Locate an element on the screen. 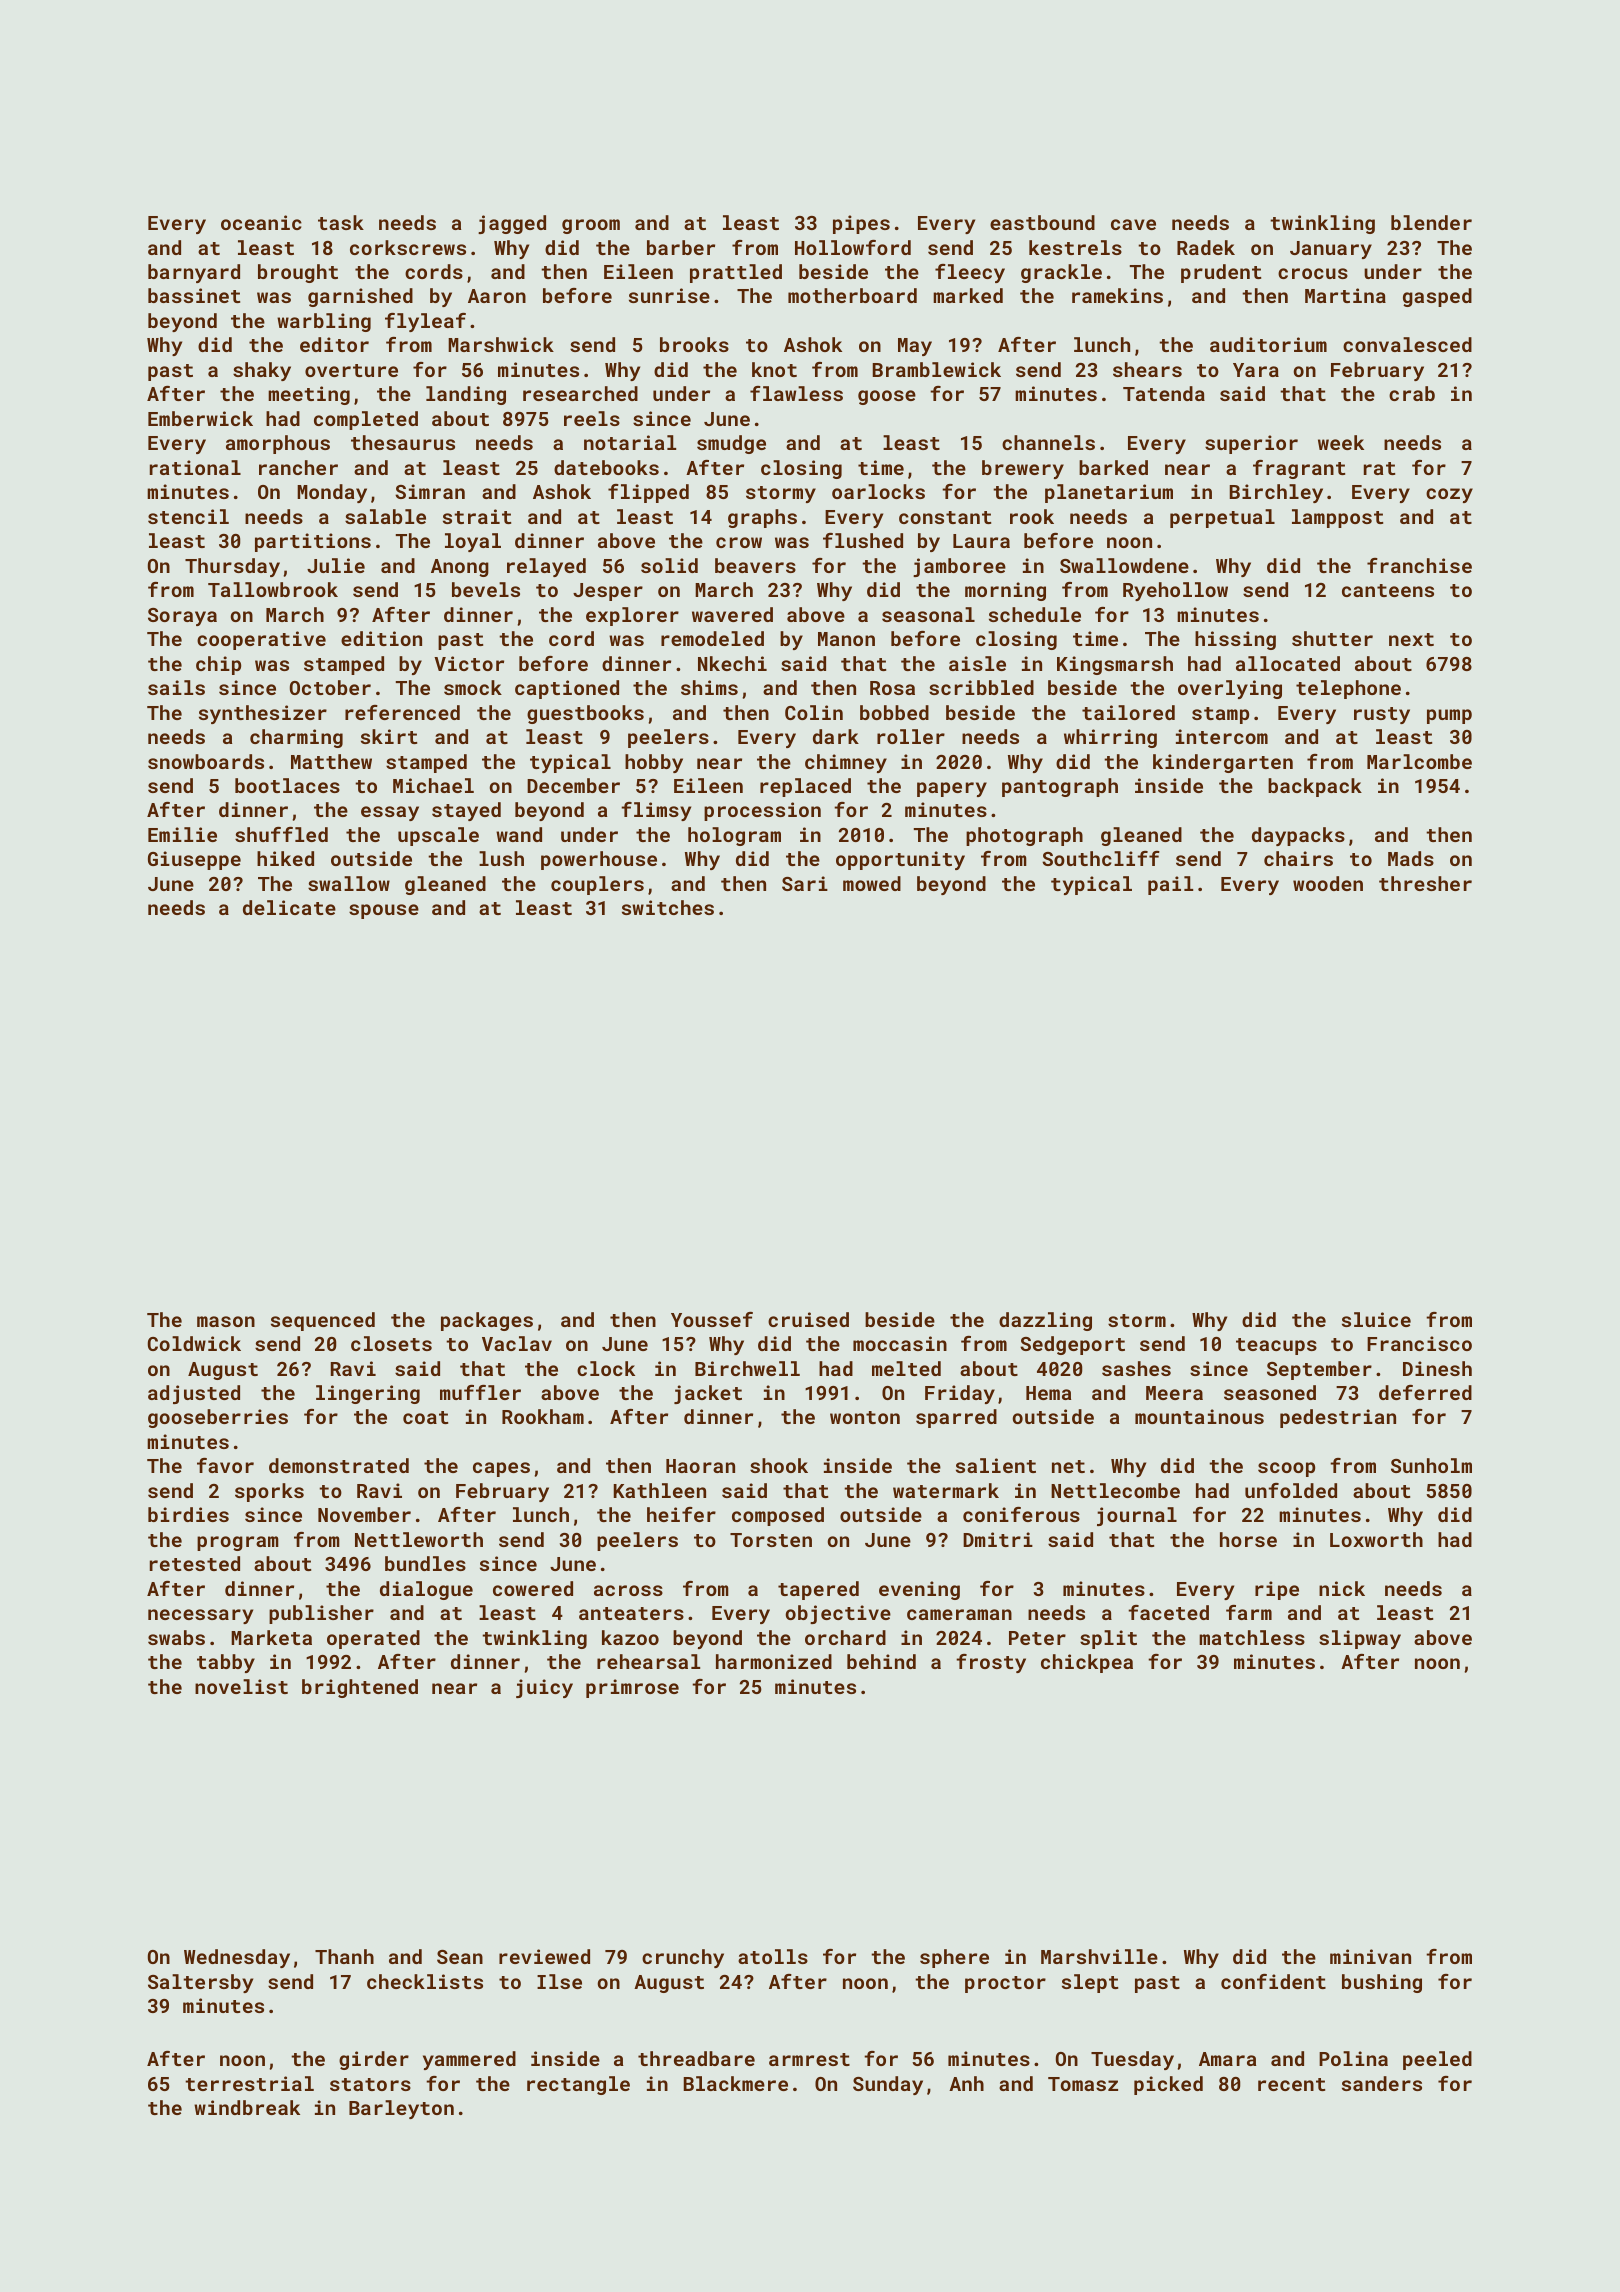  pipes is located at coordinates (861, 224).
